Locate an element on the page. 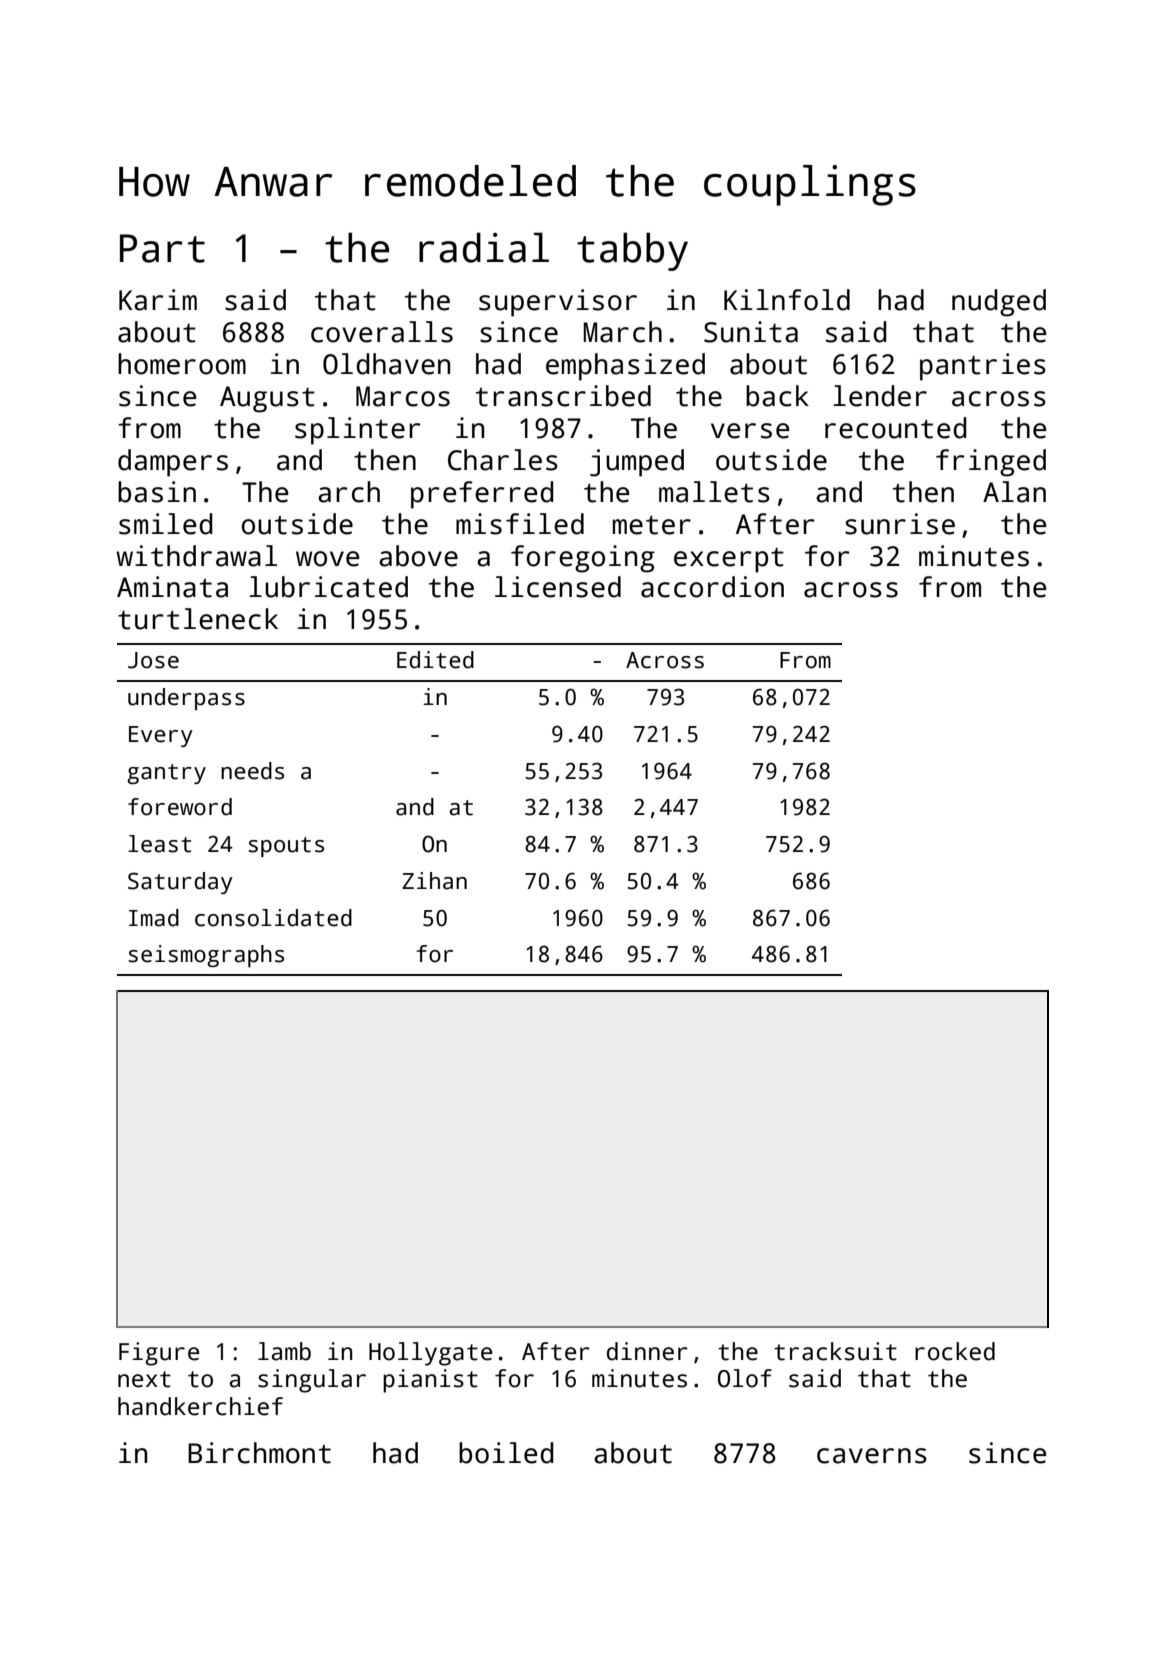 The image size is (1165, 1654). rocked is located at coordinates (955, 1351).
